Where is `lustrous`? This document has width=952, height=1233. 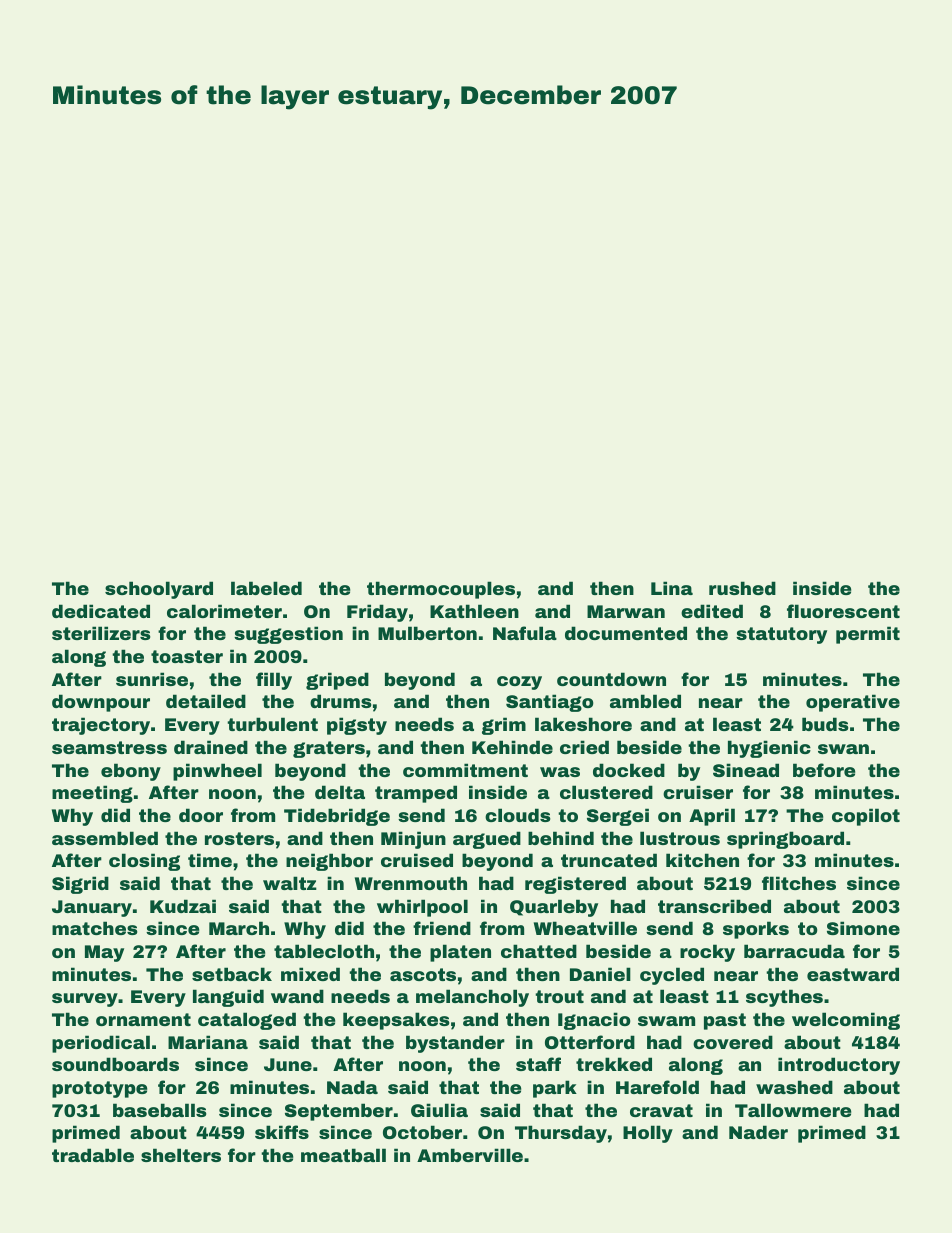
lustrous is located at coordinates (680, 838).
